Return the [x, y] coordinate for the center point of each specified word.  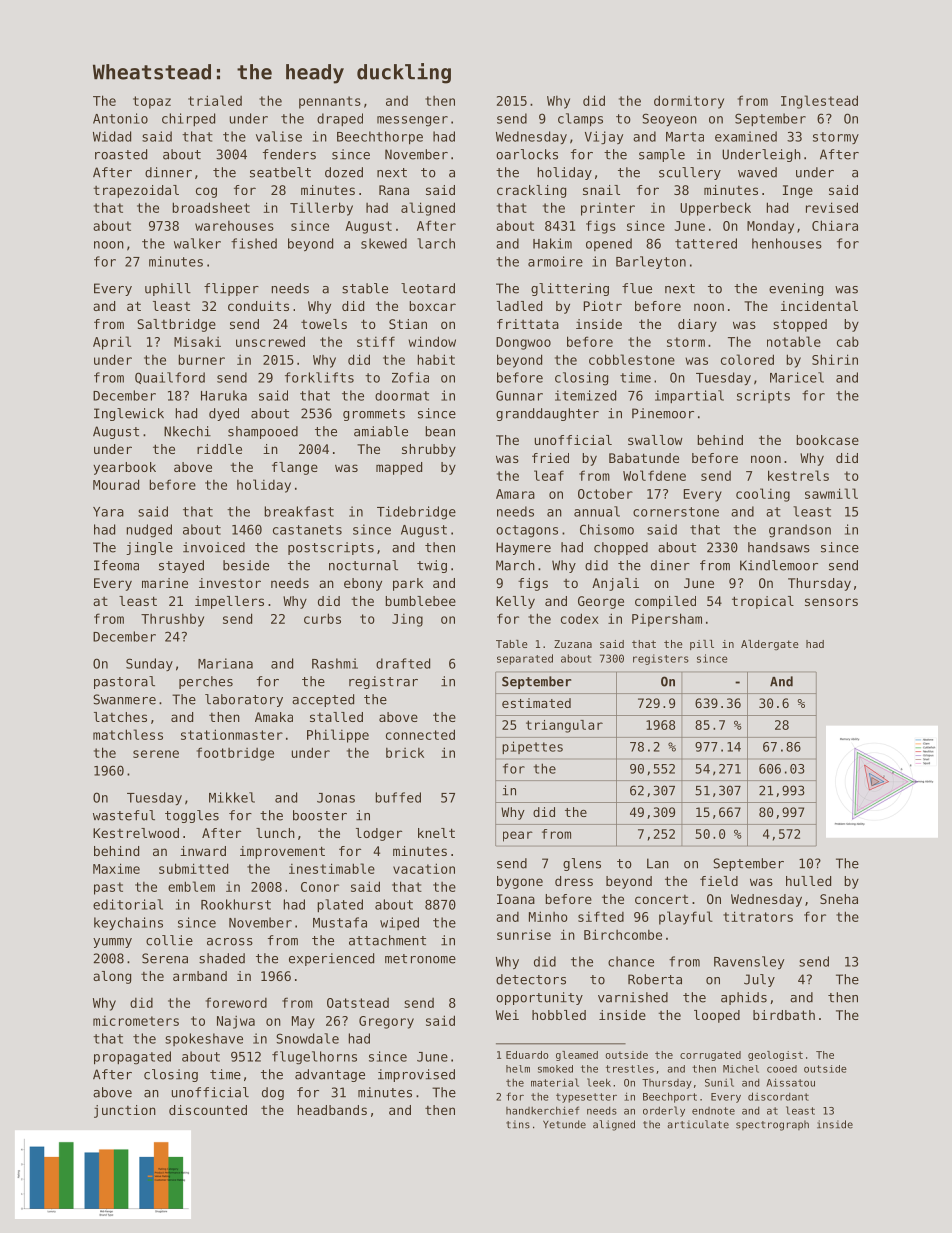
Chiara [835, 225]
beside [246, 565]
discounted [208, 1110]
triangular [564, 726]
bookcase [827, 440]
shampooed [263, 432]
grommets [374, 415]
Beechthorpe [380, 138]
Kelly [515, 602]
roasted [121, 154]
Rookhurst [236, 904]
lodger [379, 834]
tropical [763, 602]
